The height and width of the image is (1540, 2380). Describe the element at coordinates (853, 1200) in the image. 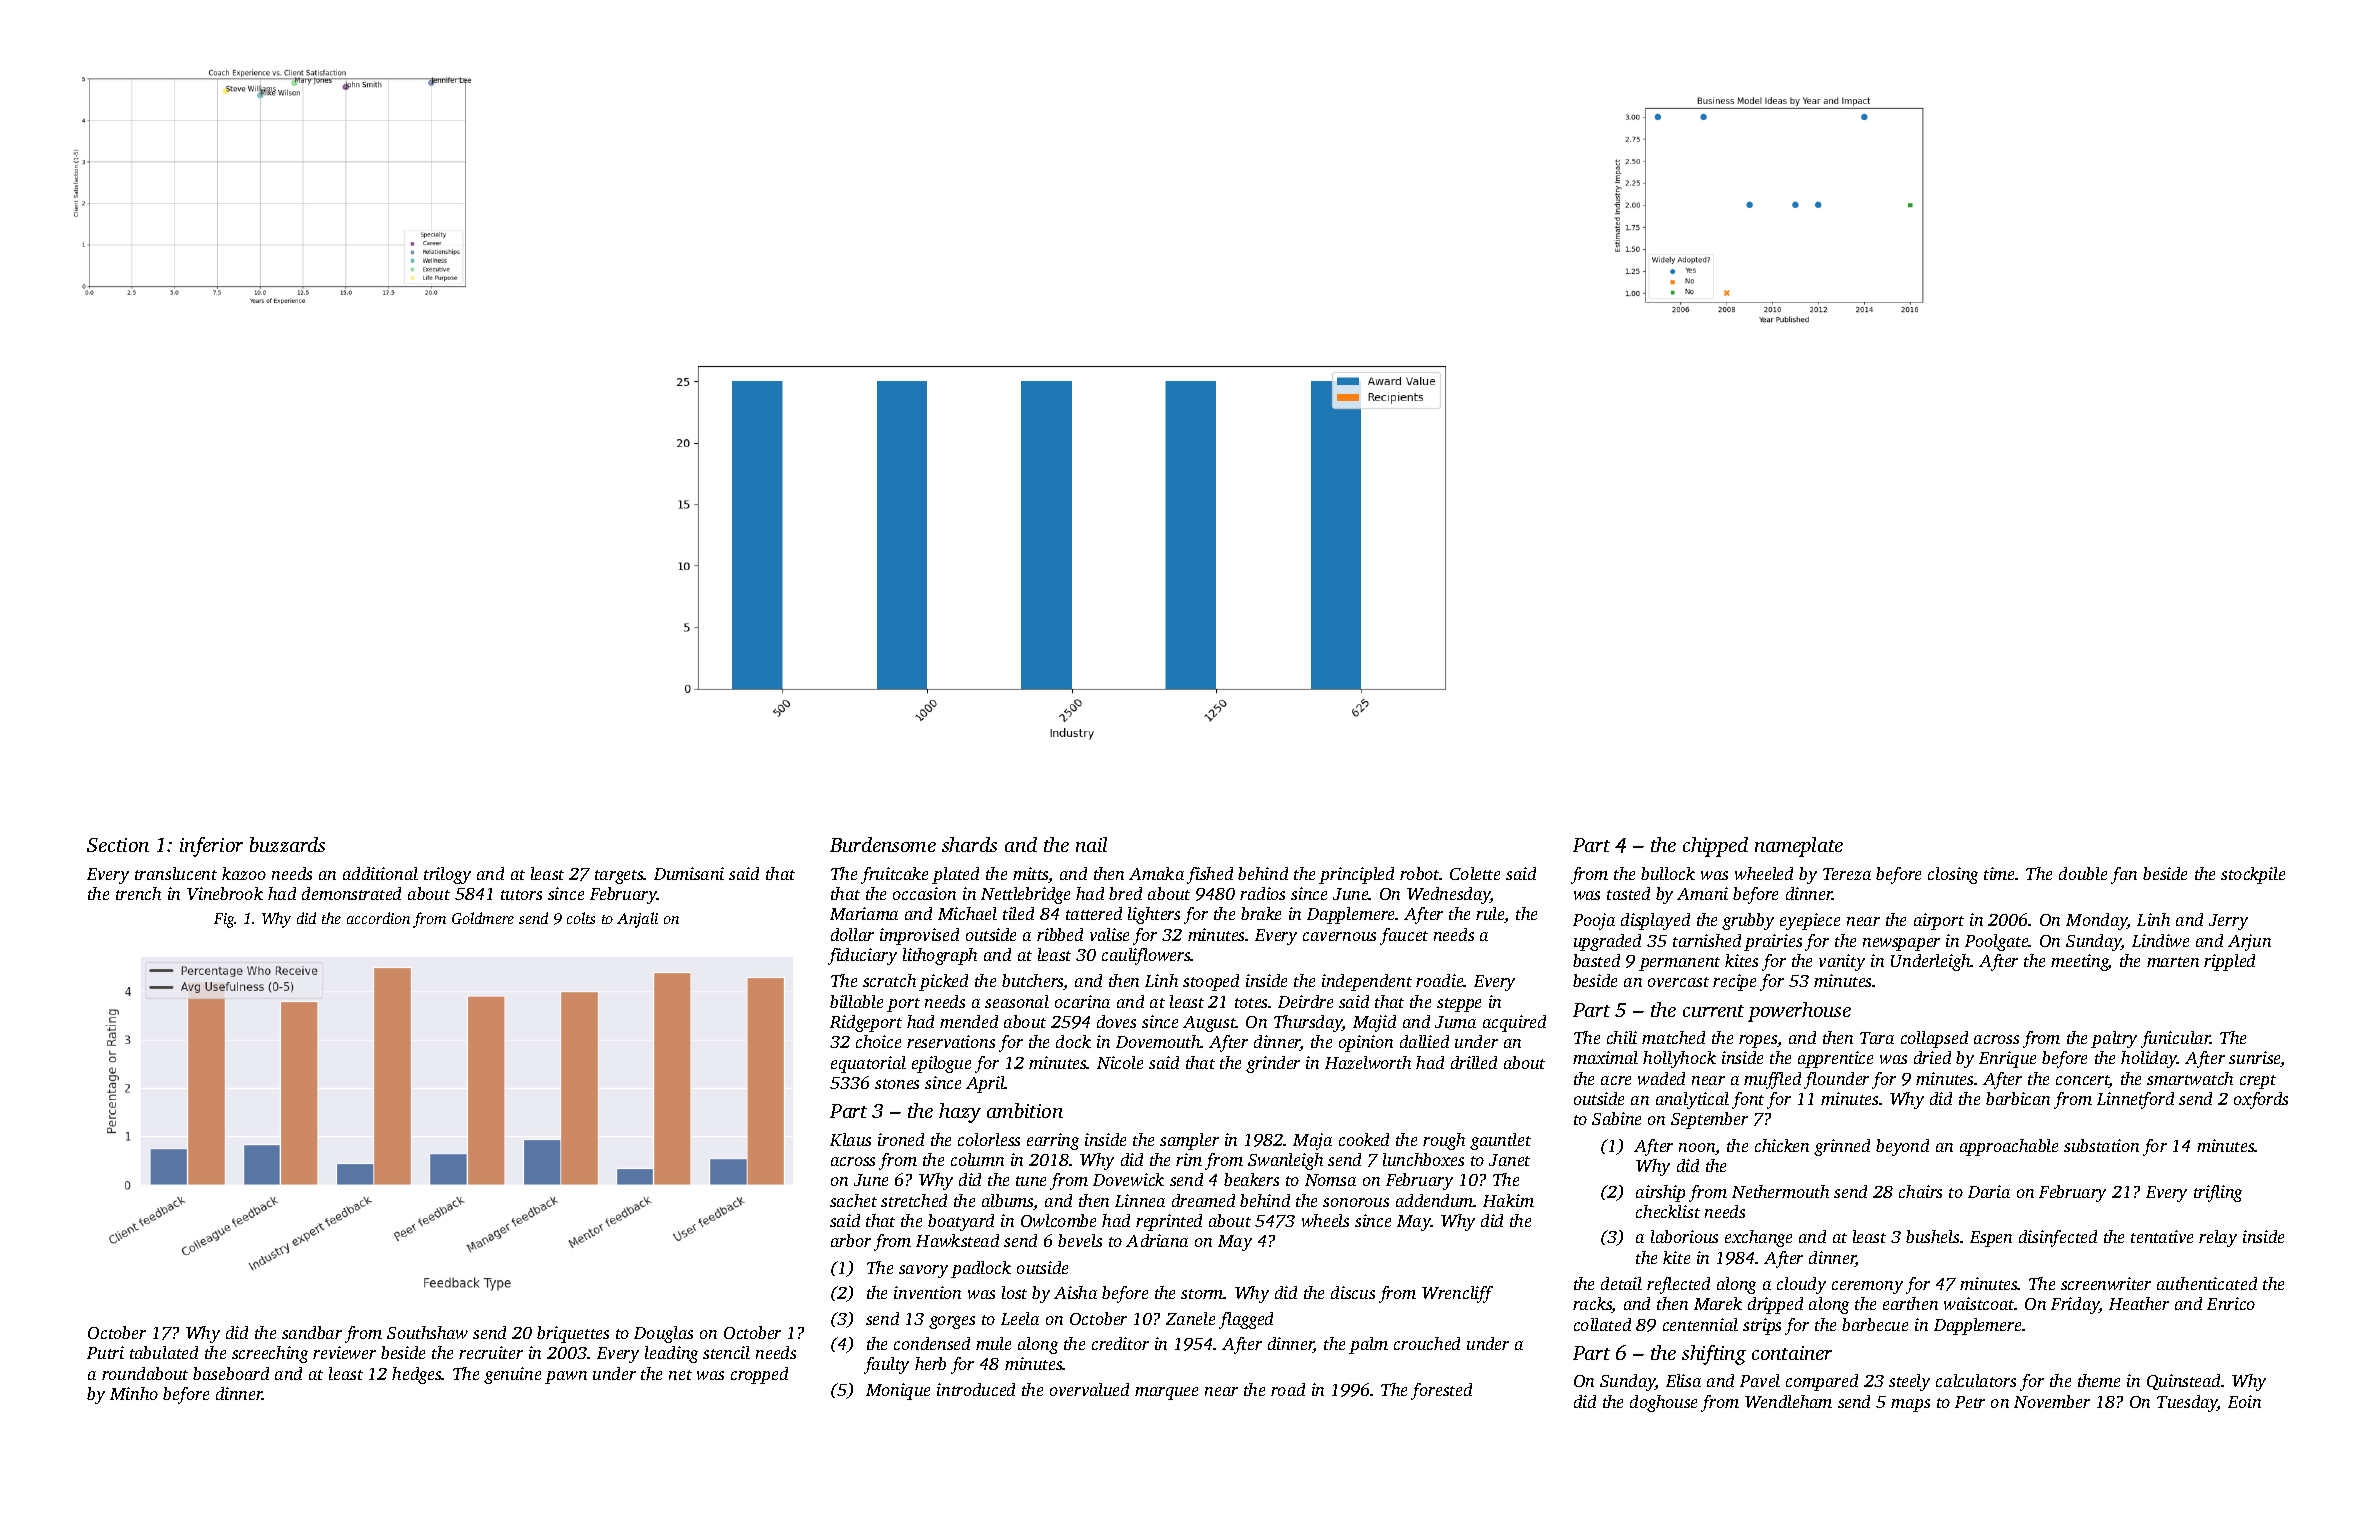

I see `sachet` at that location.
